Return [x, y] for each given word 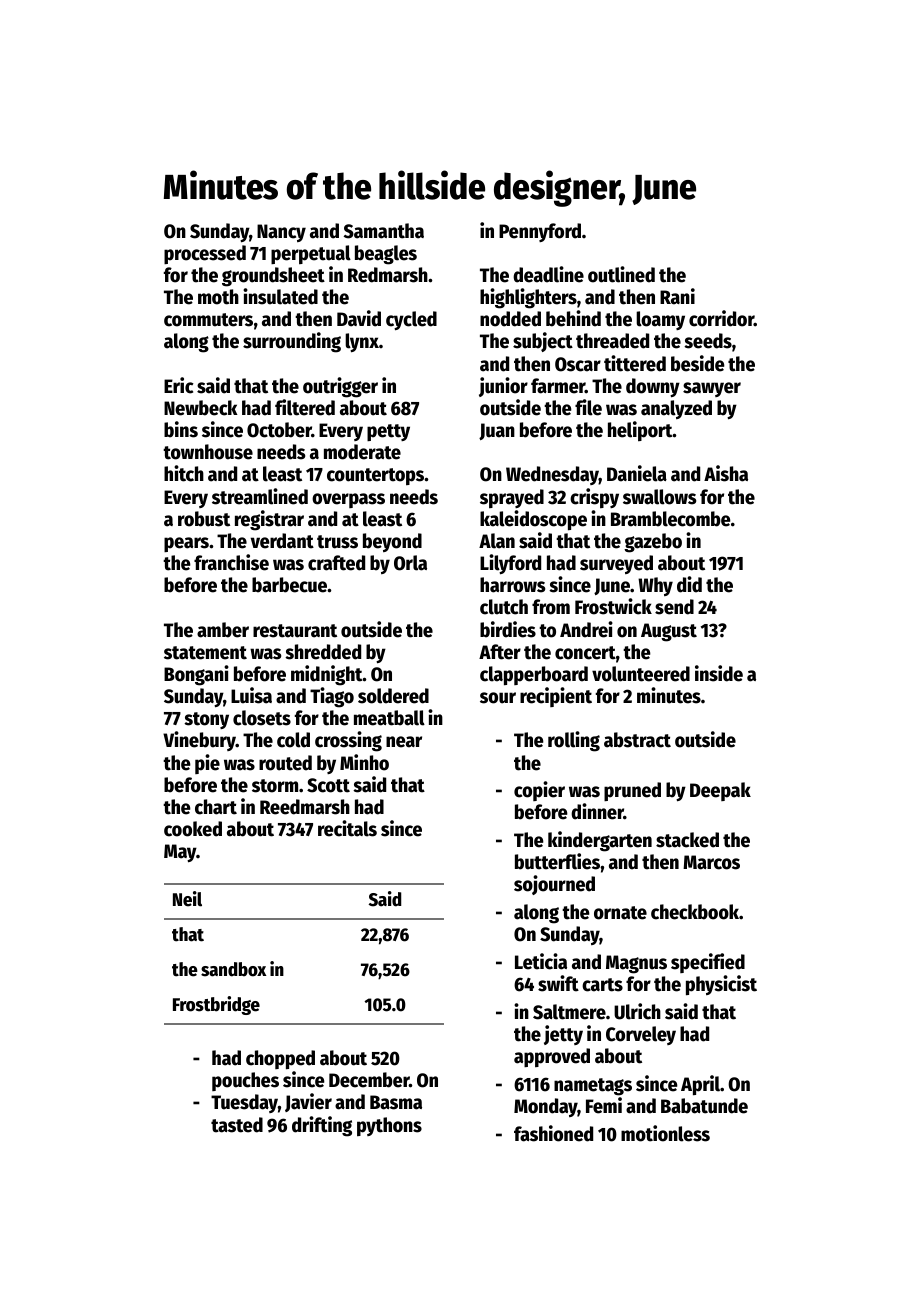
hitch [184, 473]
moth [218, 297]
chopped [280, 1059]
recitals [347, 828]
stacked [687, 840]
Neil [187, 899]
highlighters [528, 298]
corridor [721, 318]
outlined [621, 274]
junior [503, 387]
